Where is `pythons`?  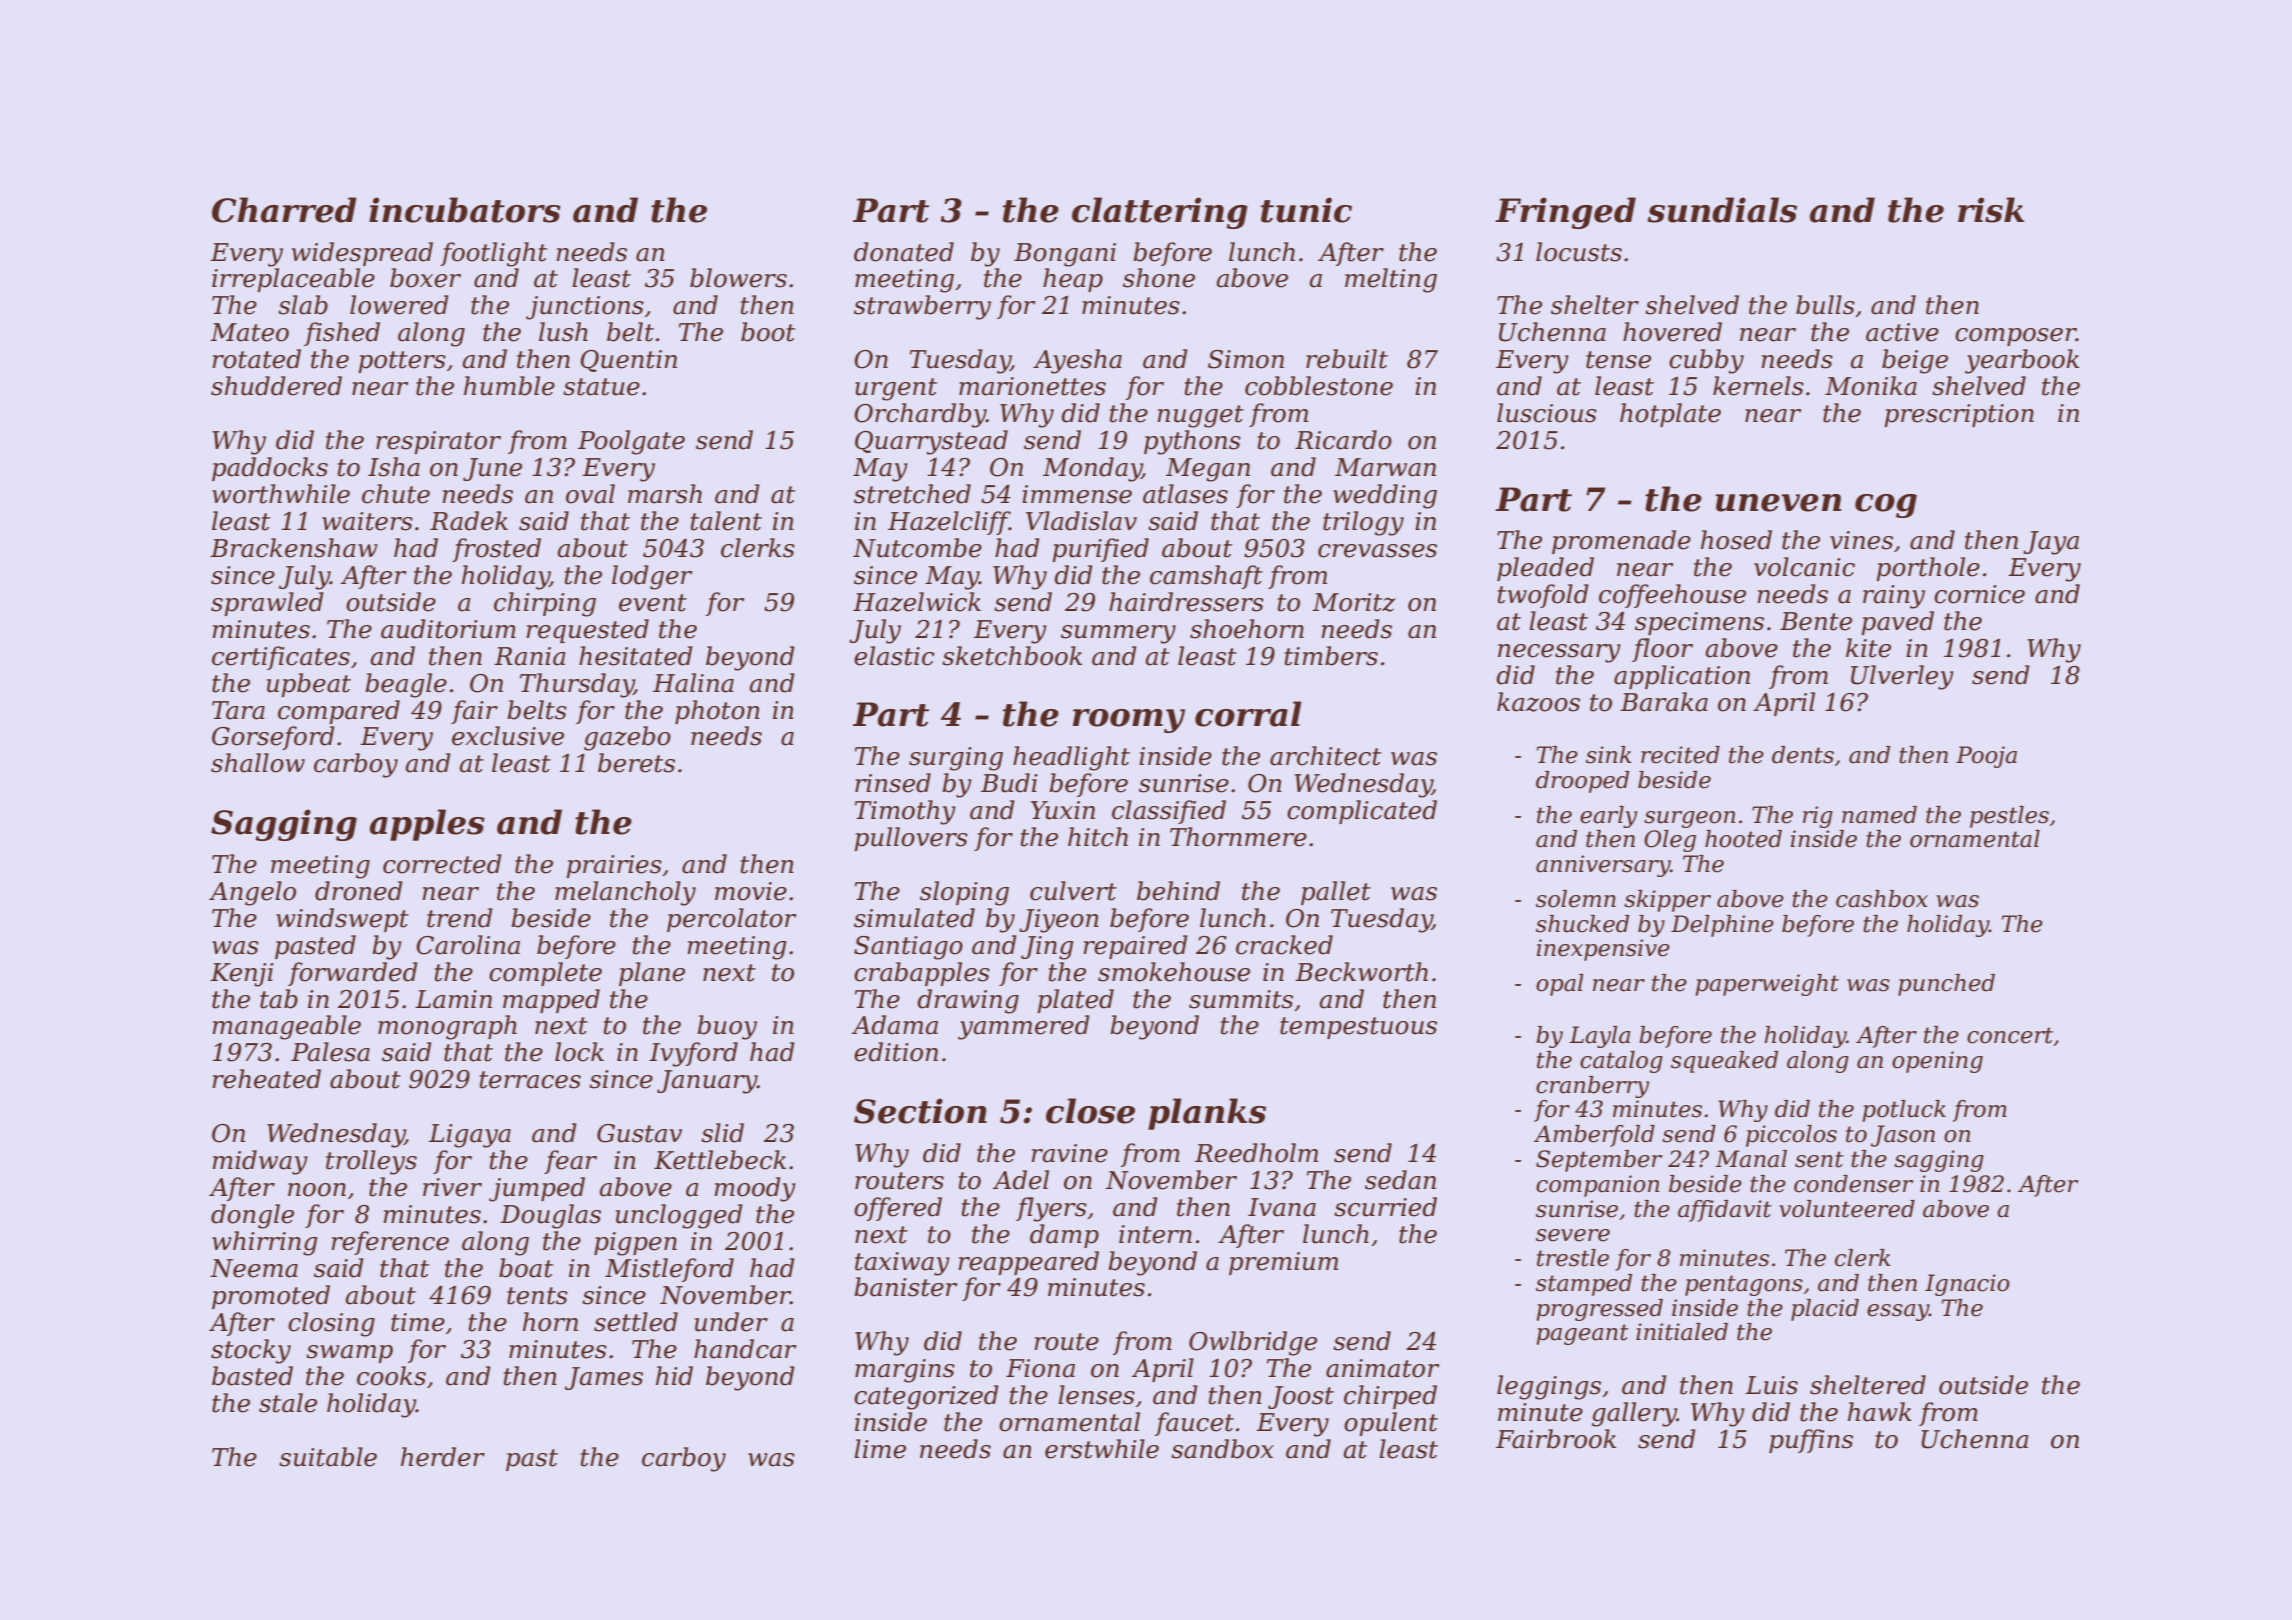
pythons is located at coordinates (1192, 442).
